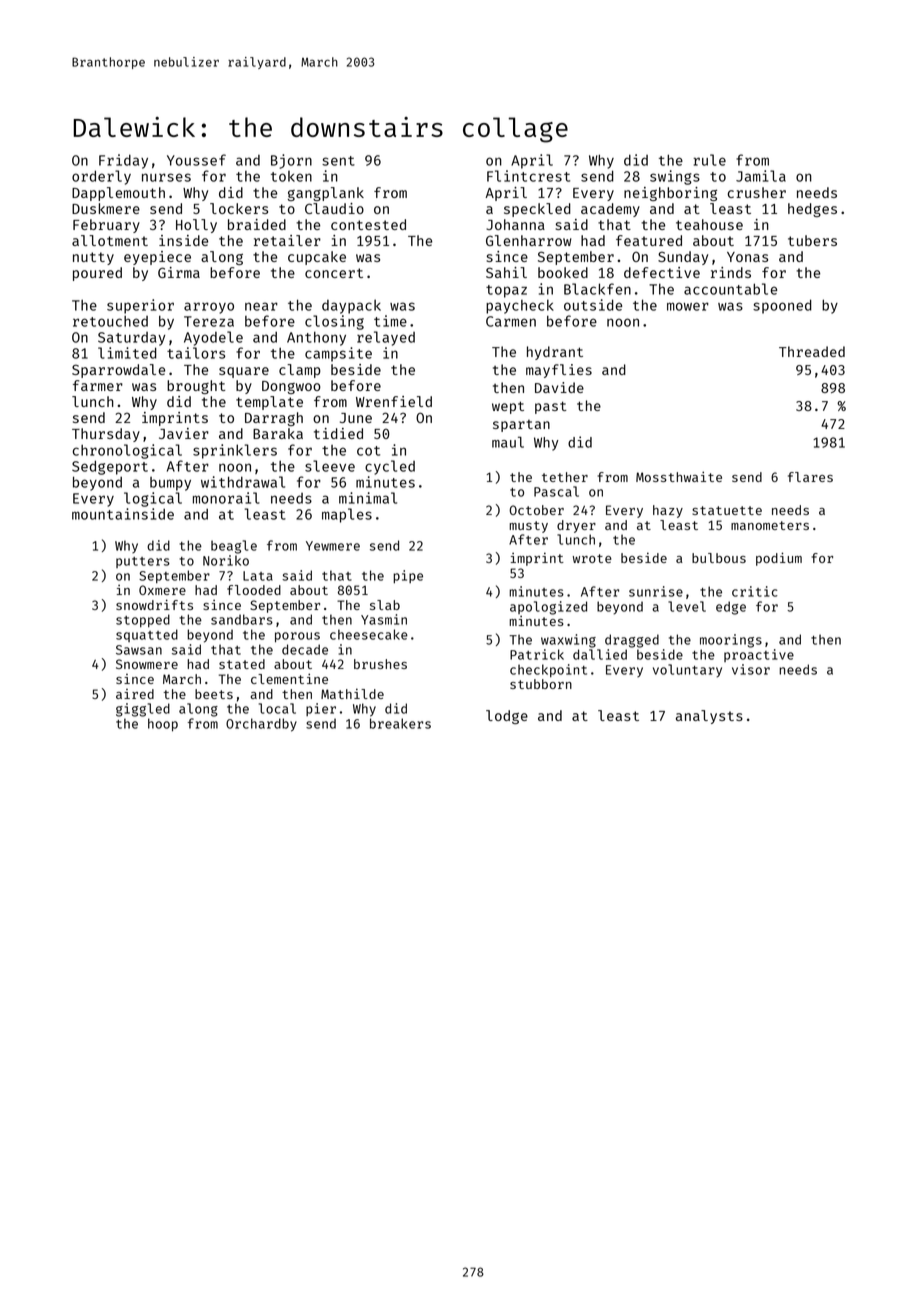 The width and height of the screenshot is (924, 1314). I want to click on maples, so click(347, 515).
